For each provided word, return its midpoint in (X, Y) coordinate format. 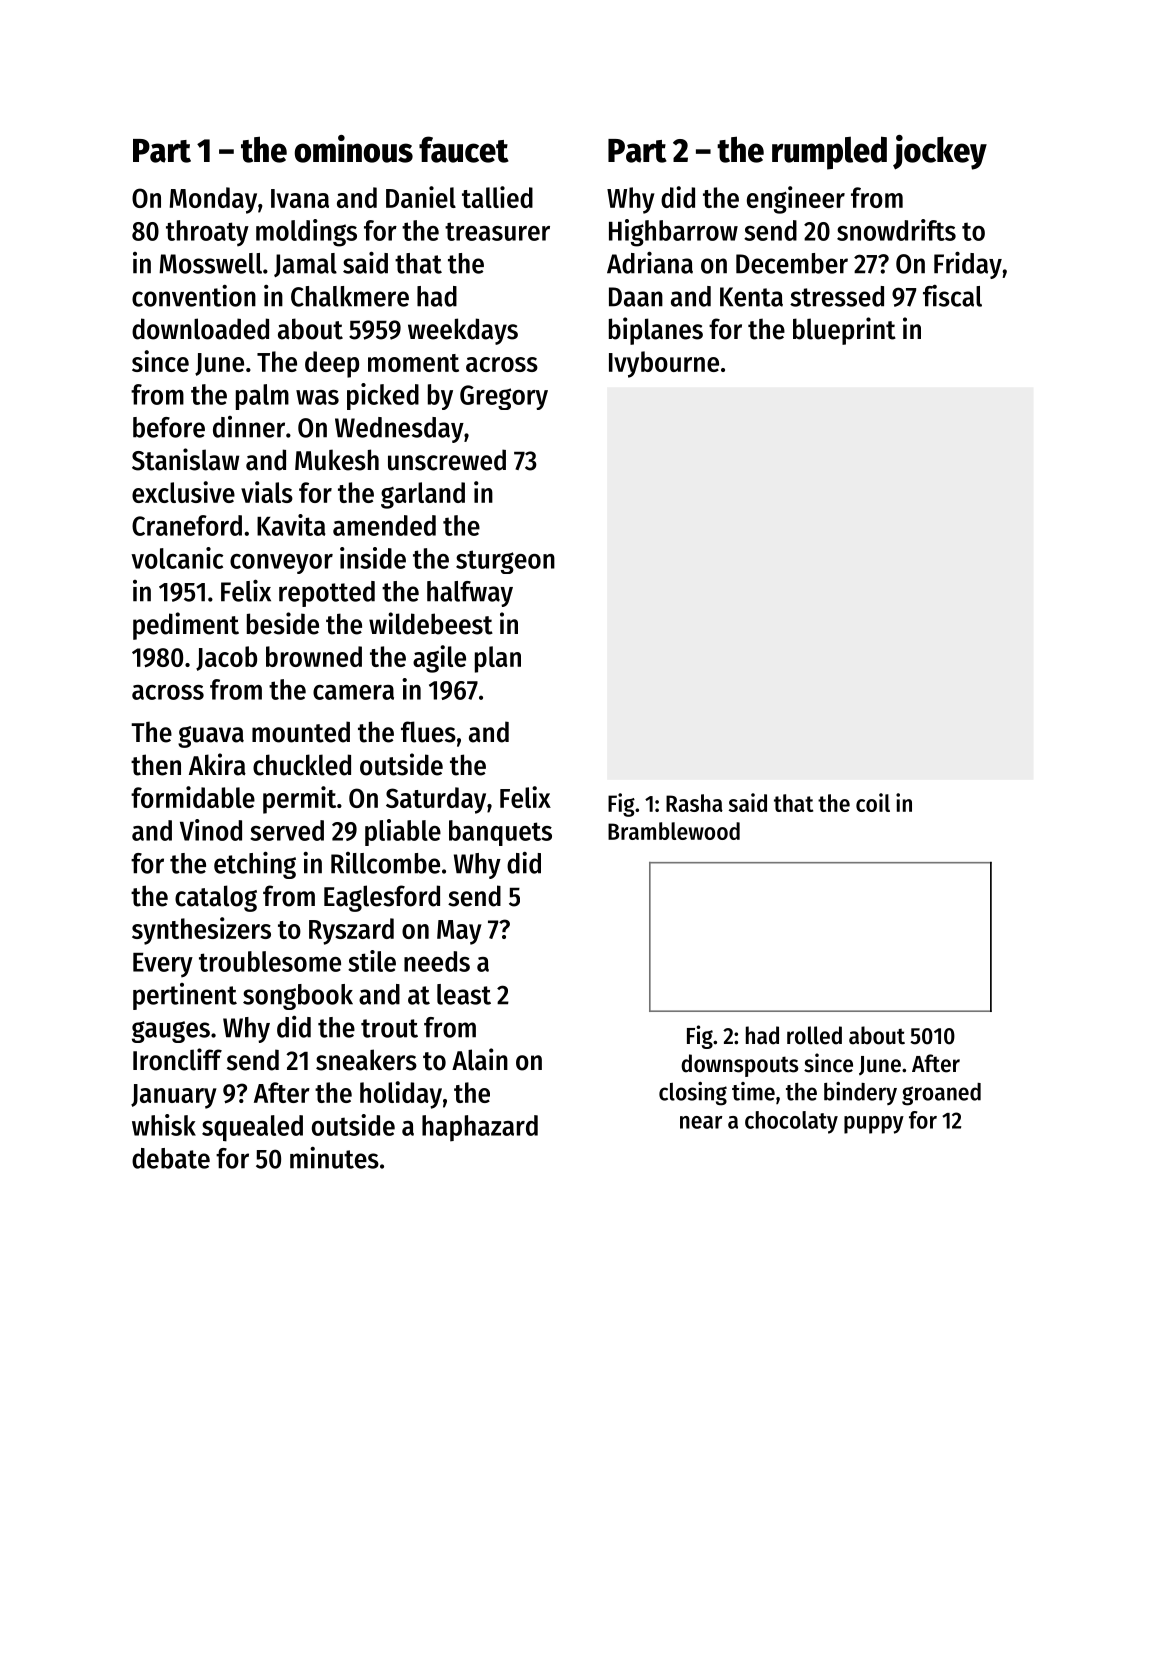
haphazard (480, 1128)
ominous (354, 149)
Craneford (187, 525)
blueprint (844, 331)
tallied (497, 197)
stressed (837, 296)
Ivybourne (664, 364)
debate (171, 1158)
